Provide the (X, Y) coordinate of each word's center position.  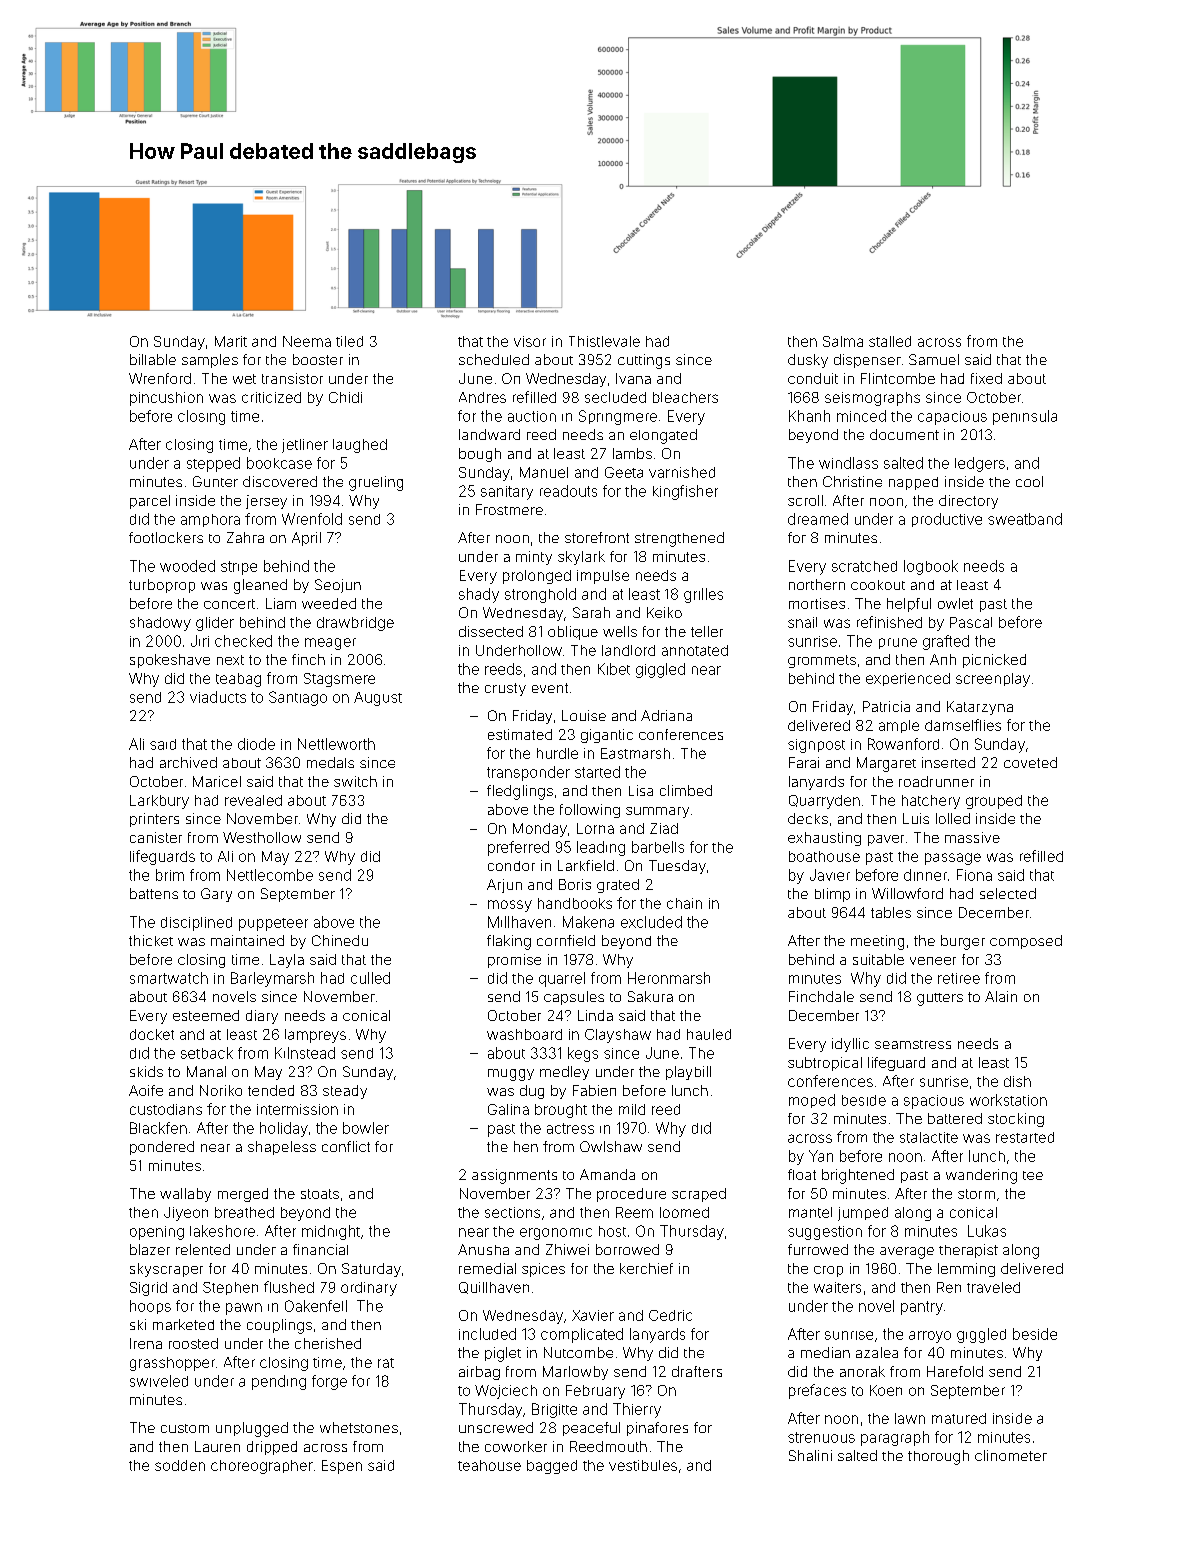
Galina (508, 1109)
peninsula (1025, 417)
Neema (307, 341)
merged (243, 1195)
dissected (491, 631)
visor (530, 341)
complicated (582, 1335)
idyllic (850, 1045)
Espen (342, 1467)
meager (330, 644)
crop (828, 1271)
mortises (817, 603)
